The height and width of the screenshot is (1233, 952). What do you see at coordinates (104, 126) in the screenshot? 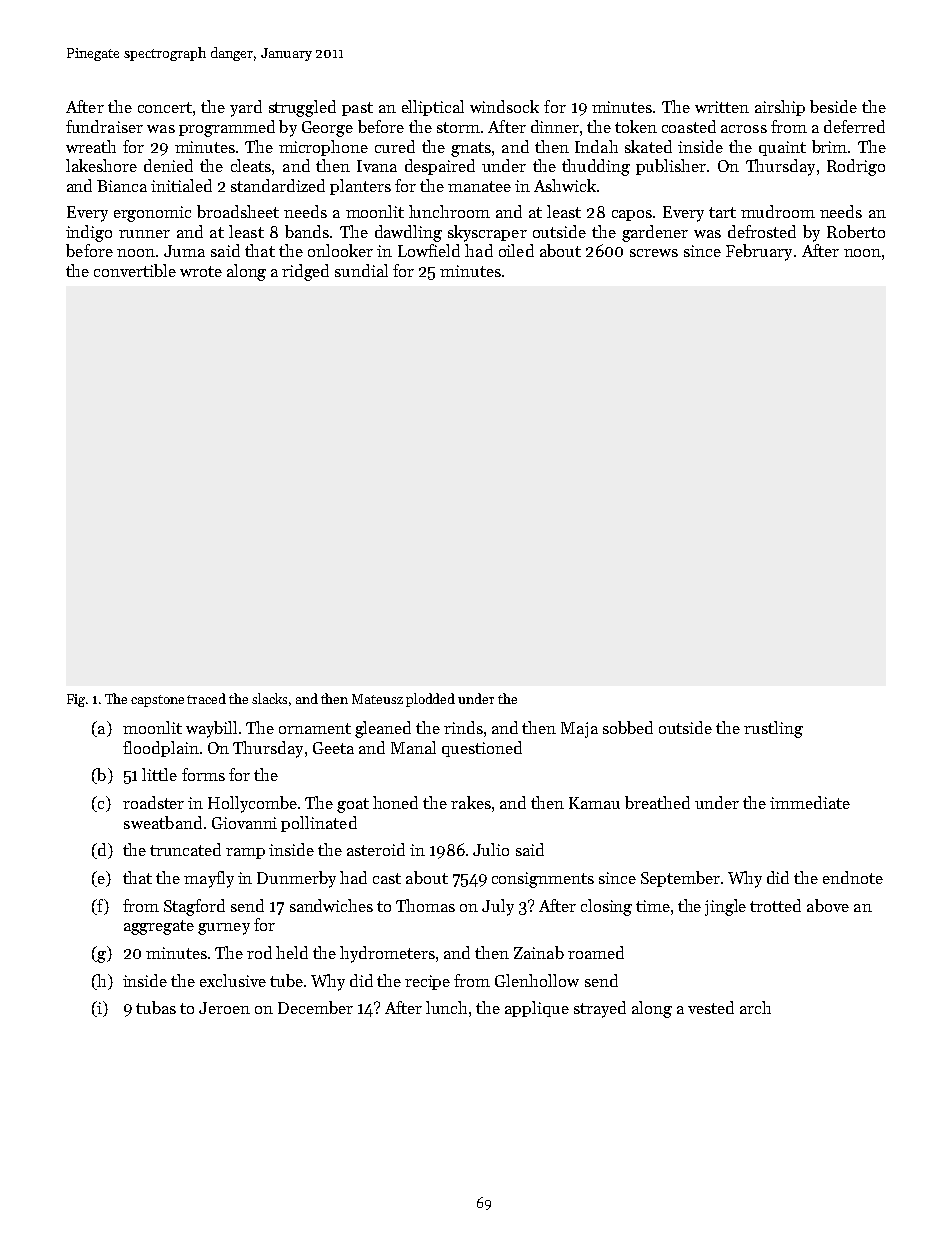
I see `fundraiser` at bounding box center [104, 126].
